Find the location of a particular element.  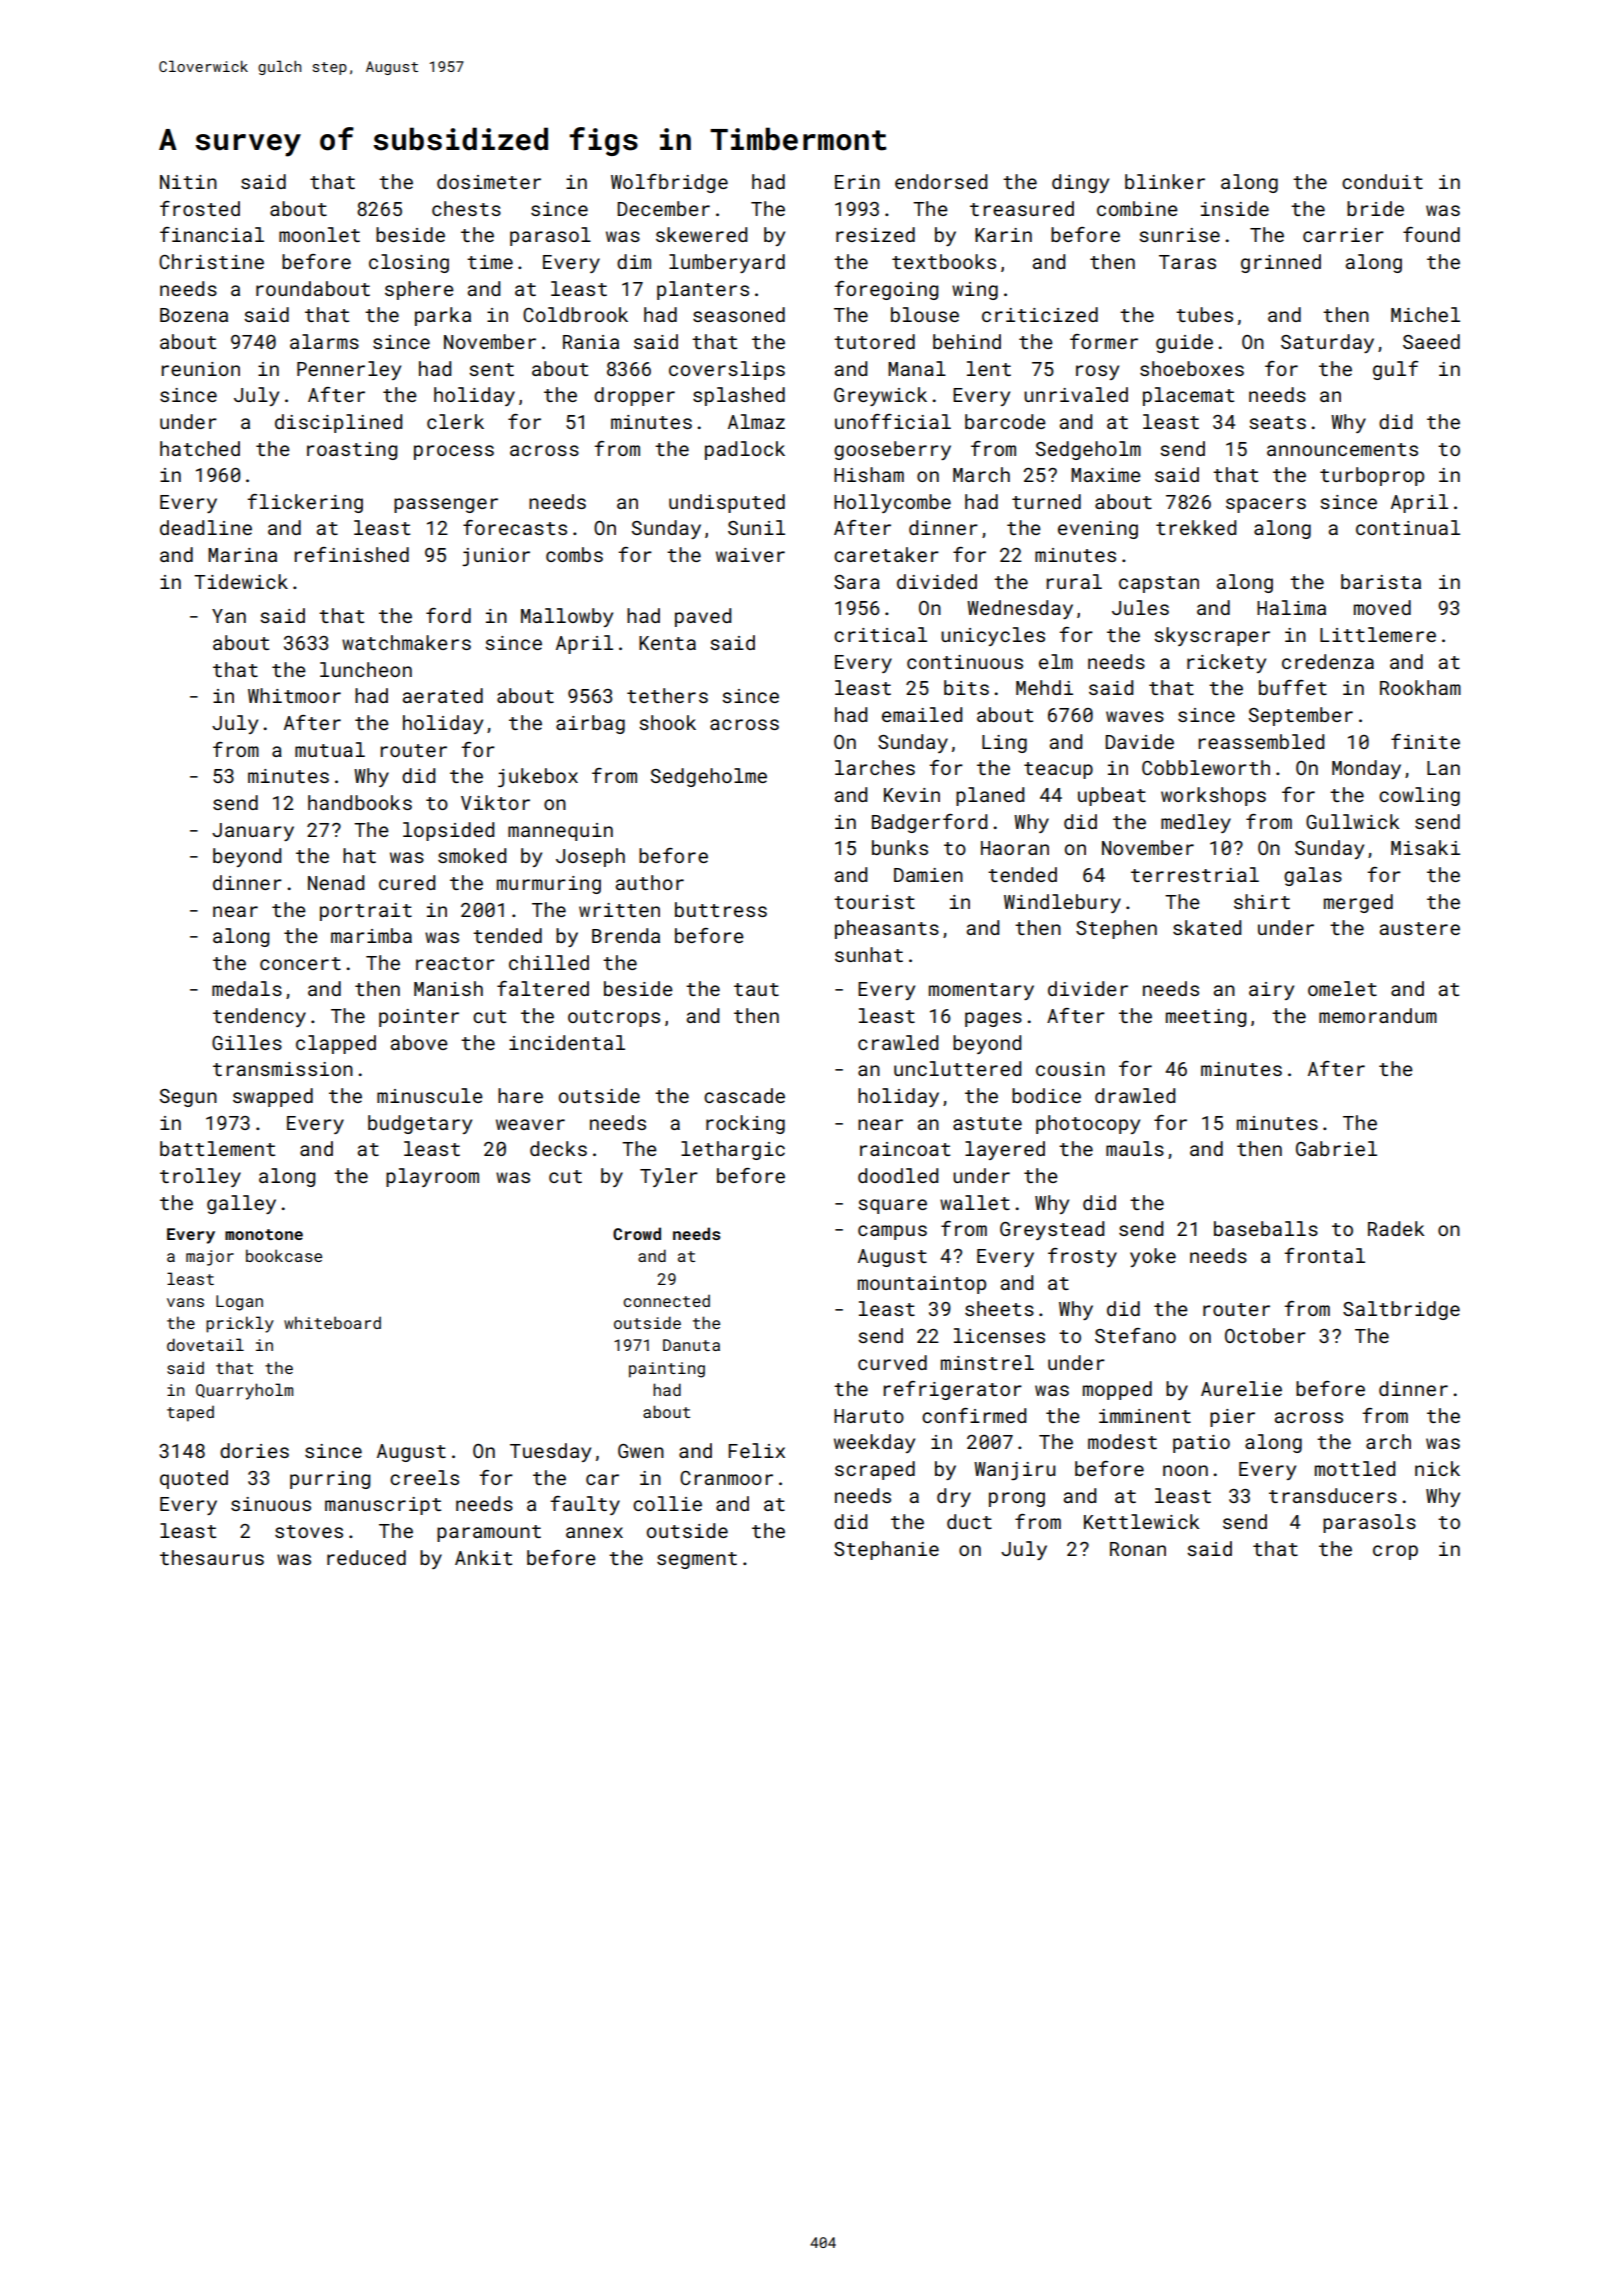

Ankit is located at coordinates (483, 1557).
